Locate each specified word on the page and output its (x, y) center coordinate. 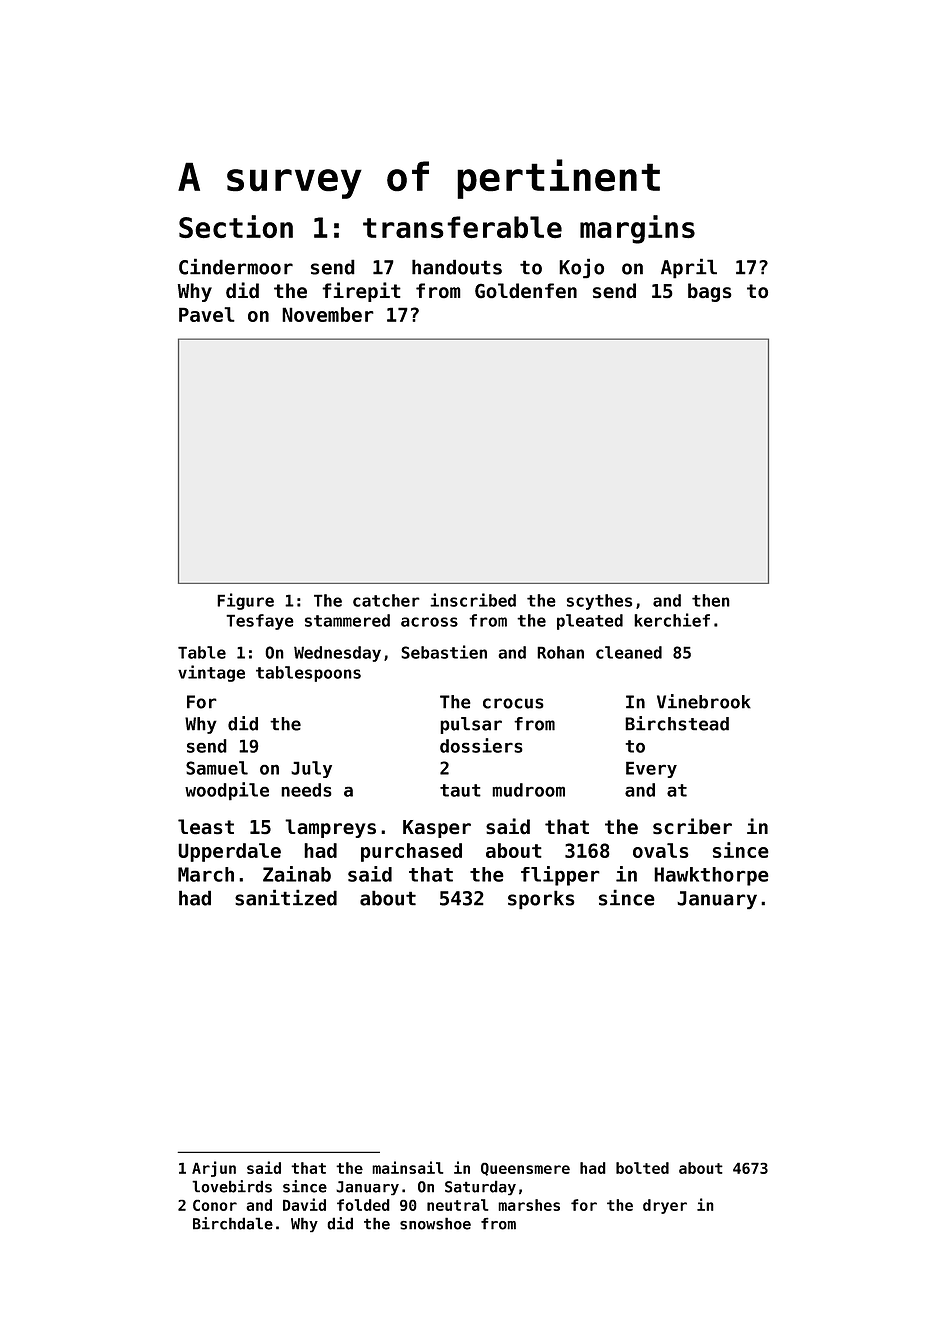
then (711, 600)
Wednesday (337, 654)
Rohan (560, 652)
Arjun (214, 1169)
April (689, 268)
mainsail (408, 1167)
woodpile (227, 791)
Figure (245, 601)
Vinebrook (704, 701)
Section (236, 227)
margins (637, 229)
